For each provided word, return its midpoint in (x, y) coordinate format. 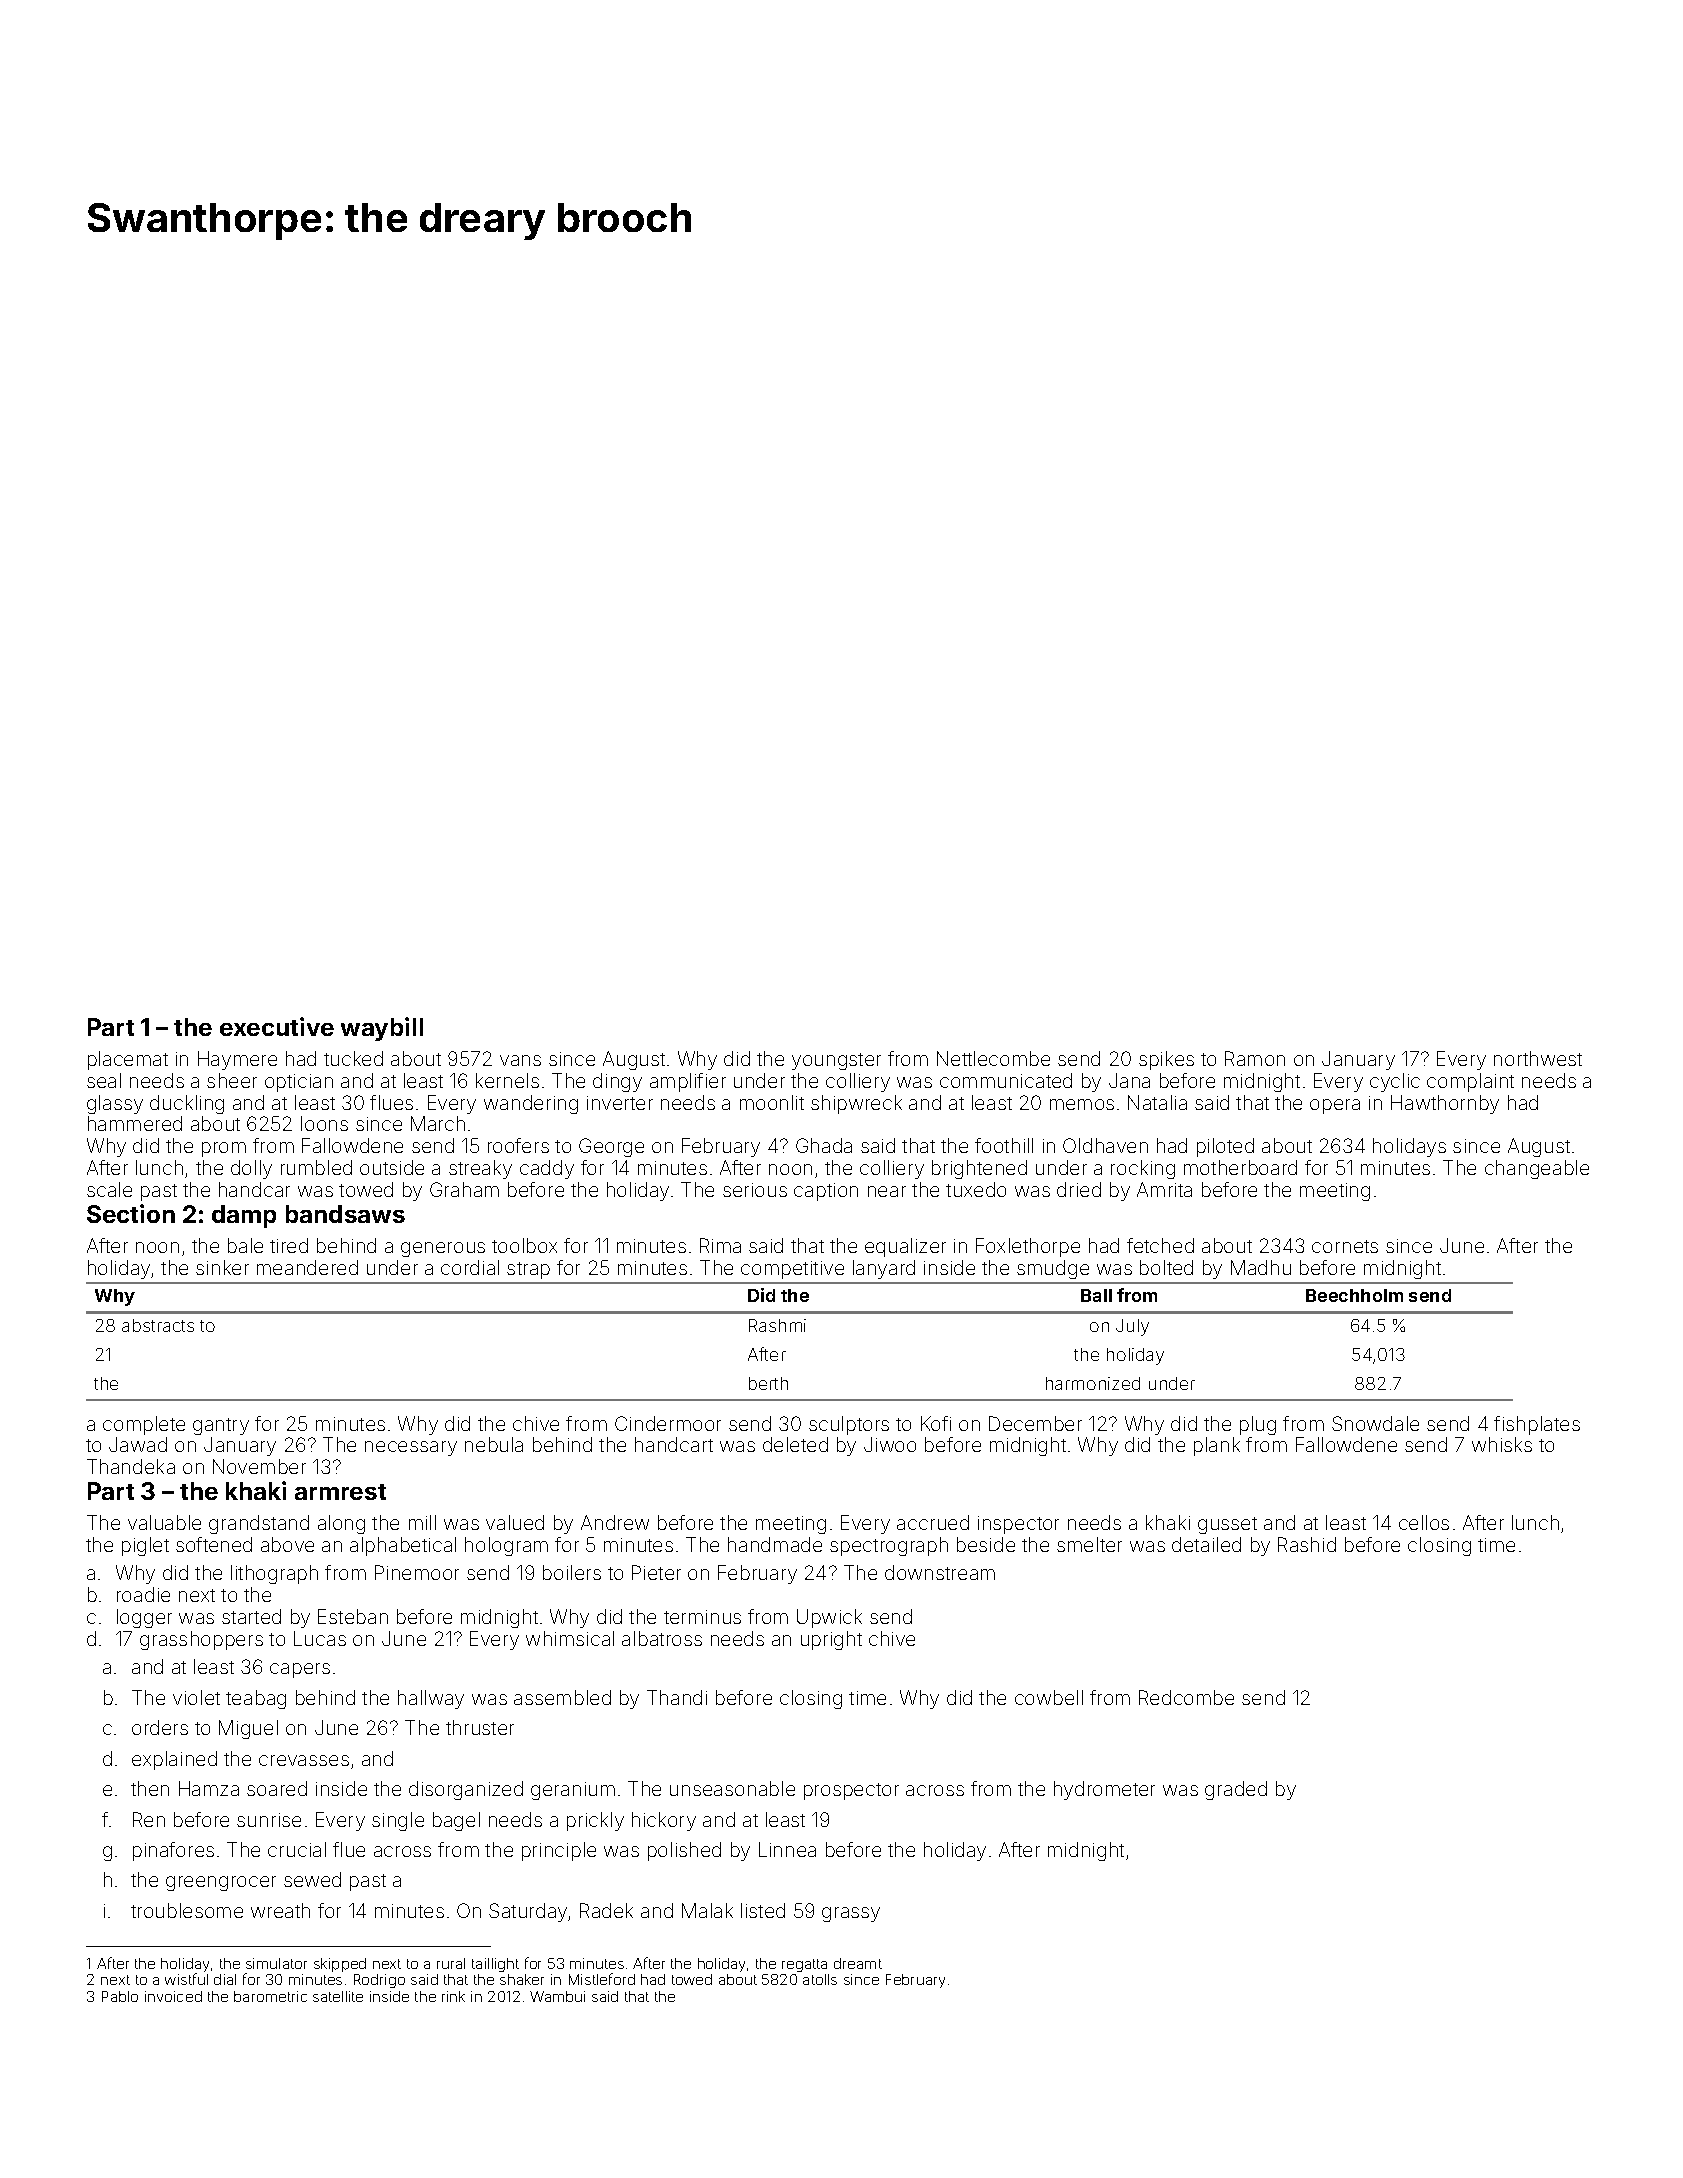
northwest (1538, 1058)
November (259, 1466)
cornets (1345, 1246)
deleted (795, 1444)
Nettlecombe (993, 1058)
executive (277, 1026)
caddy (547, 1169)
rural (451, 1963)
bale (245, 1245)
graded (1236, 1790)
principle (559, 1851)
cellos (1424, 1522)
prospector (851, 1791)
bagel (456, 1821)
